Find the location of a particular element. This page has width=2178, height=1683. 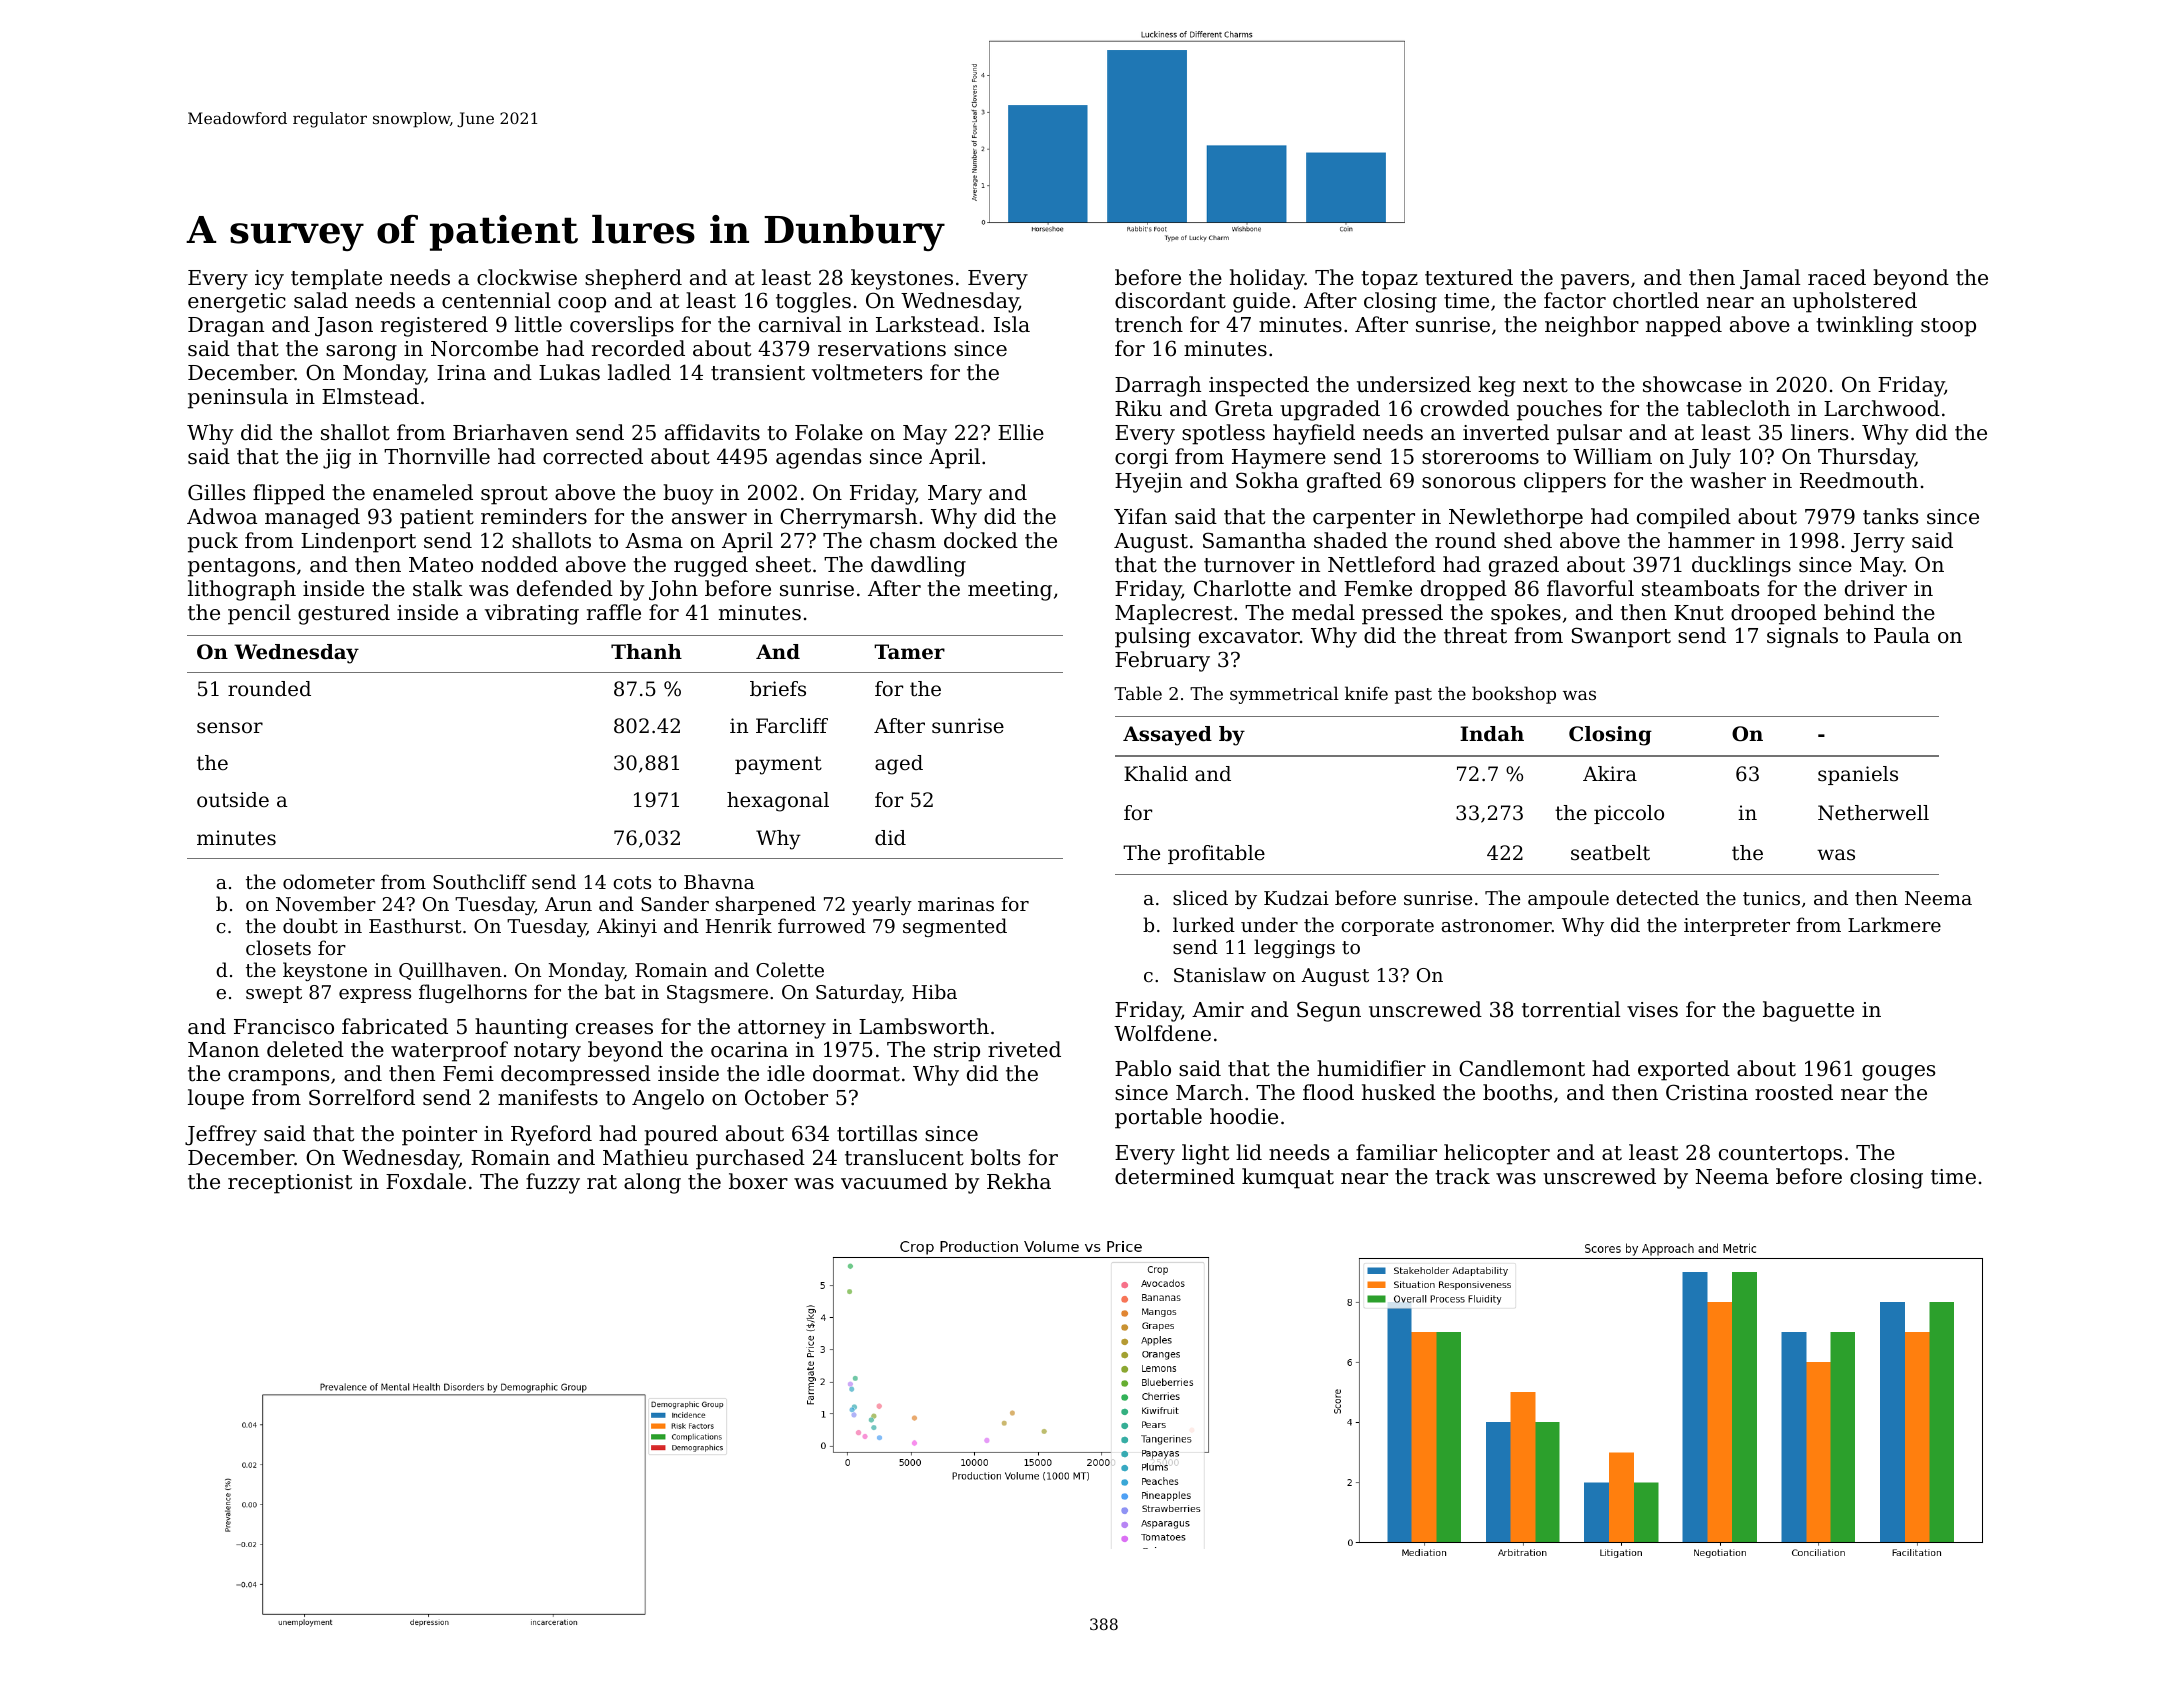

Mathieu is located at coordinates (646, 1157).
